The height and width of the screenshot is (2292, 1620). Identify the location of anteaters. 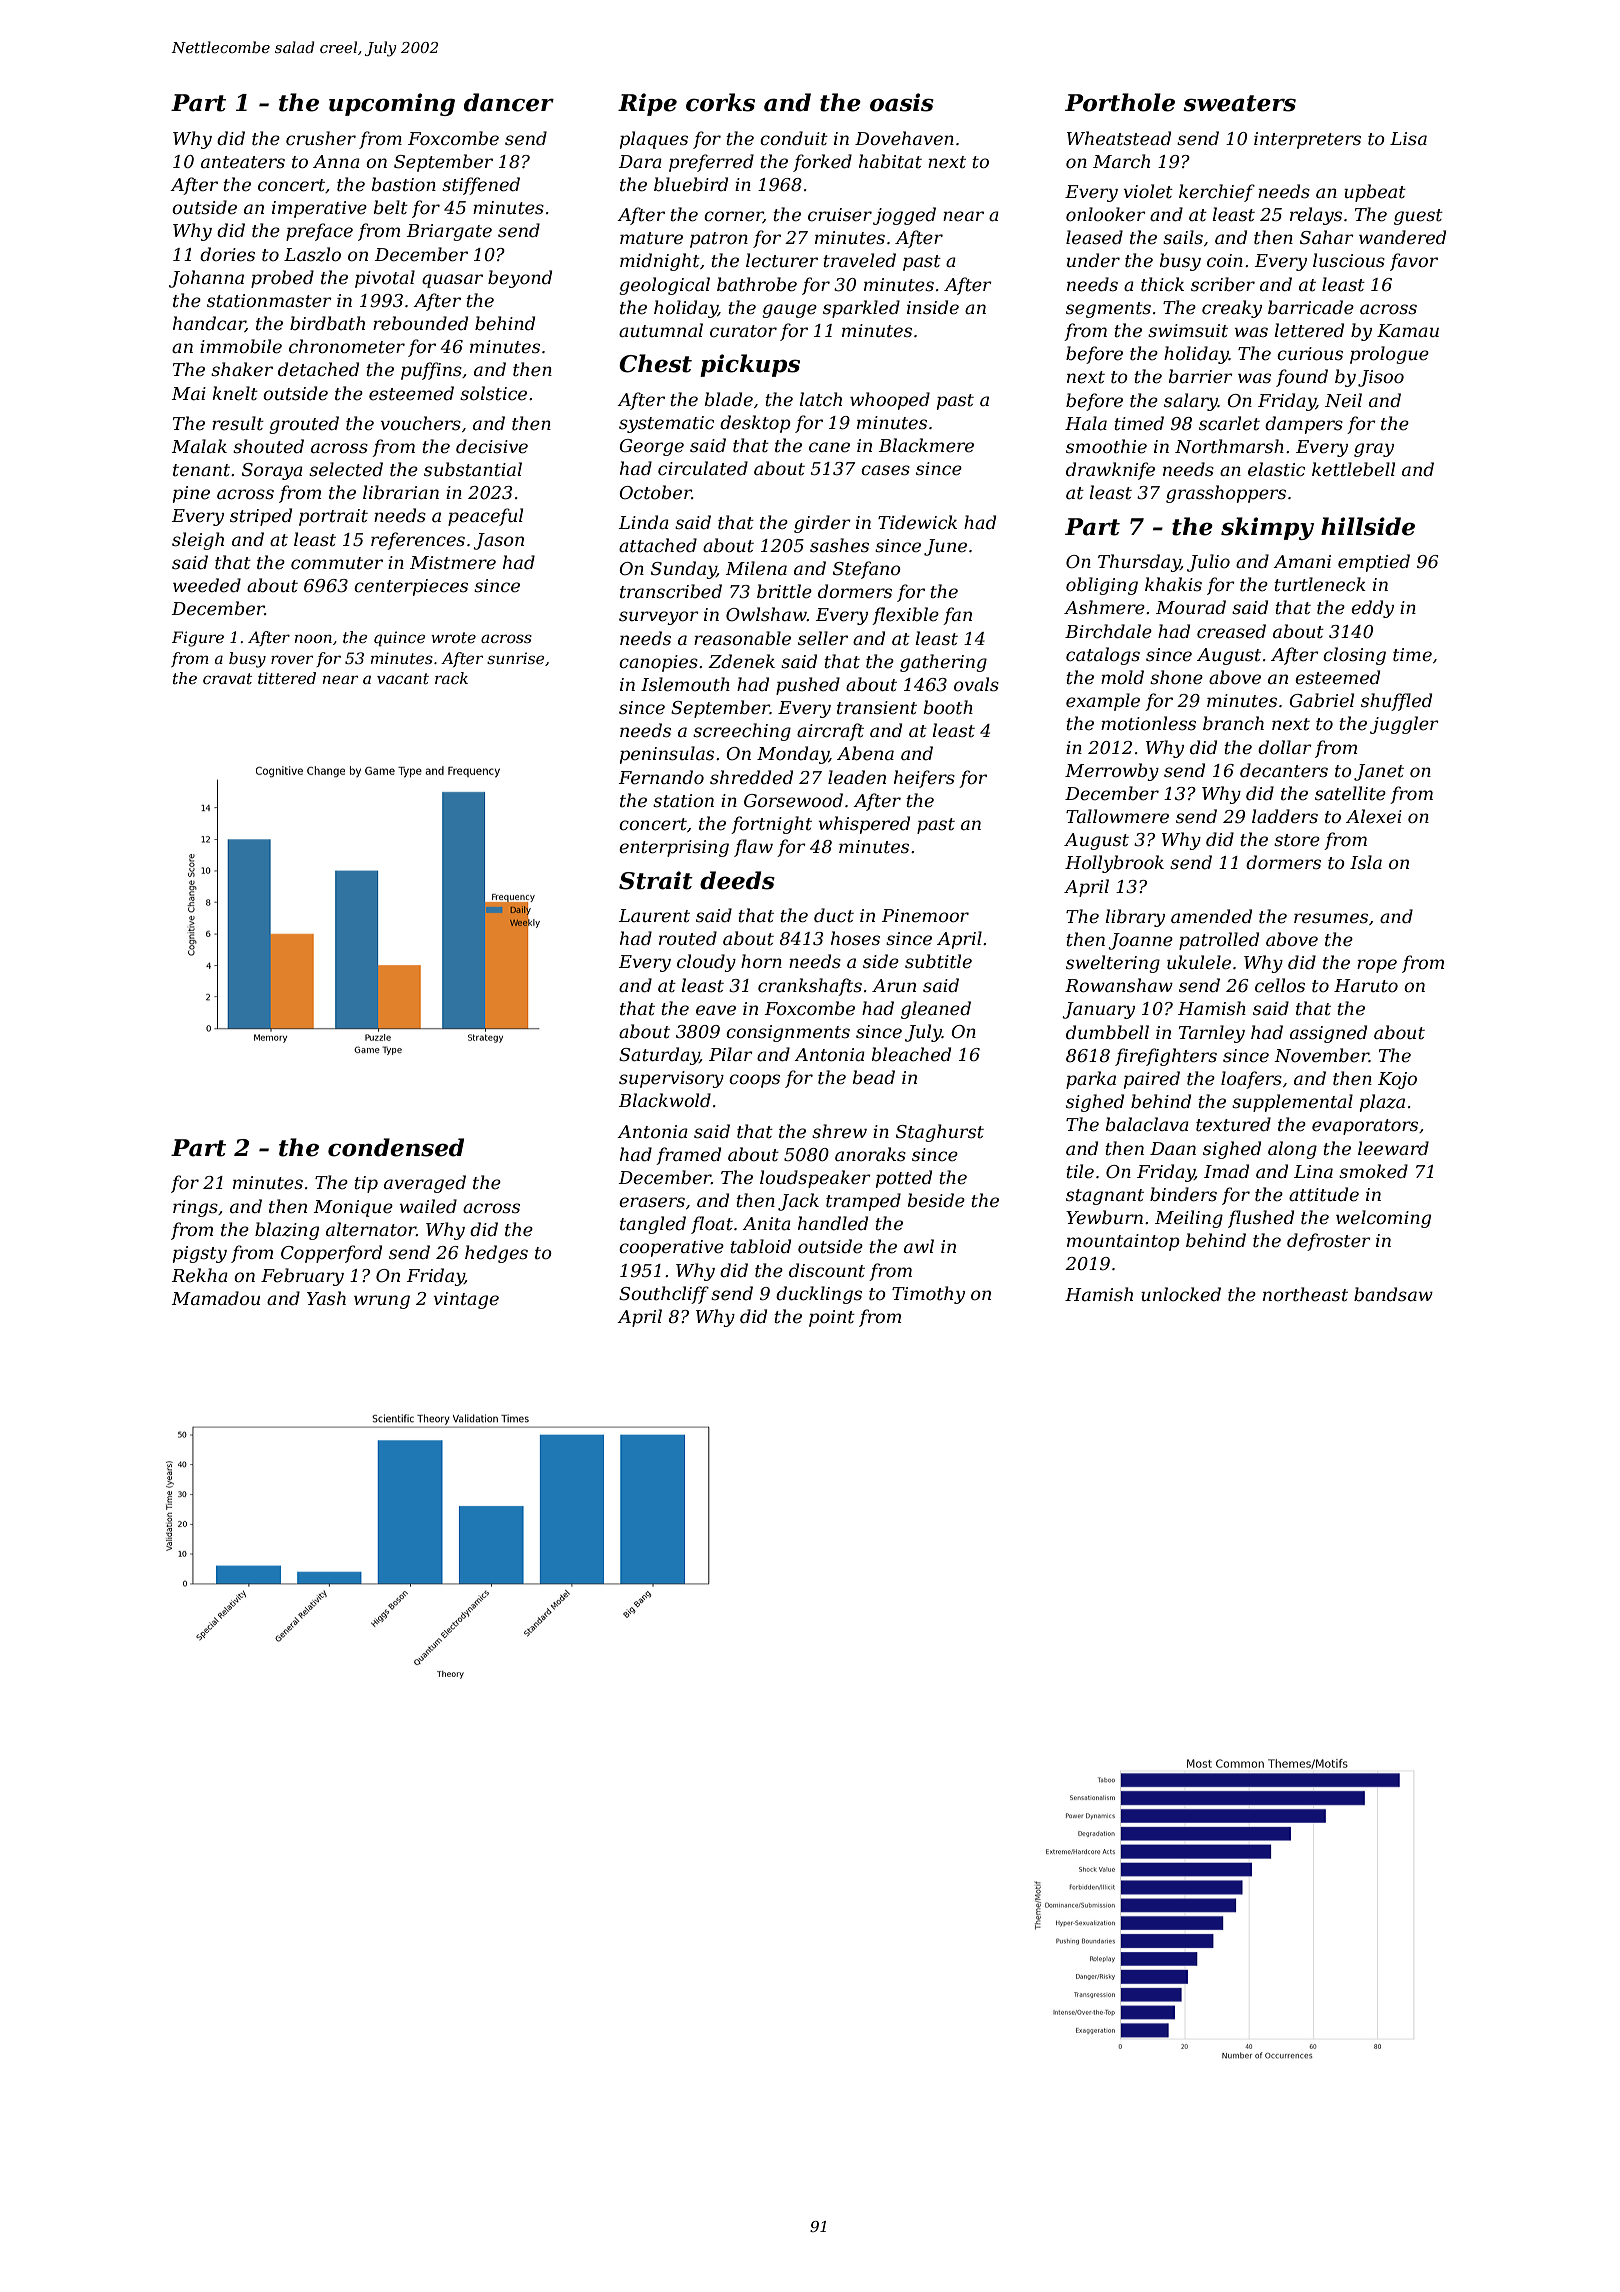
(243, 162).
